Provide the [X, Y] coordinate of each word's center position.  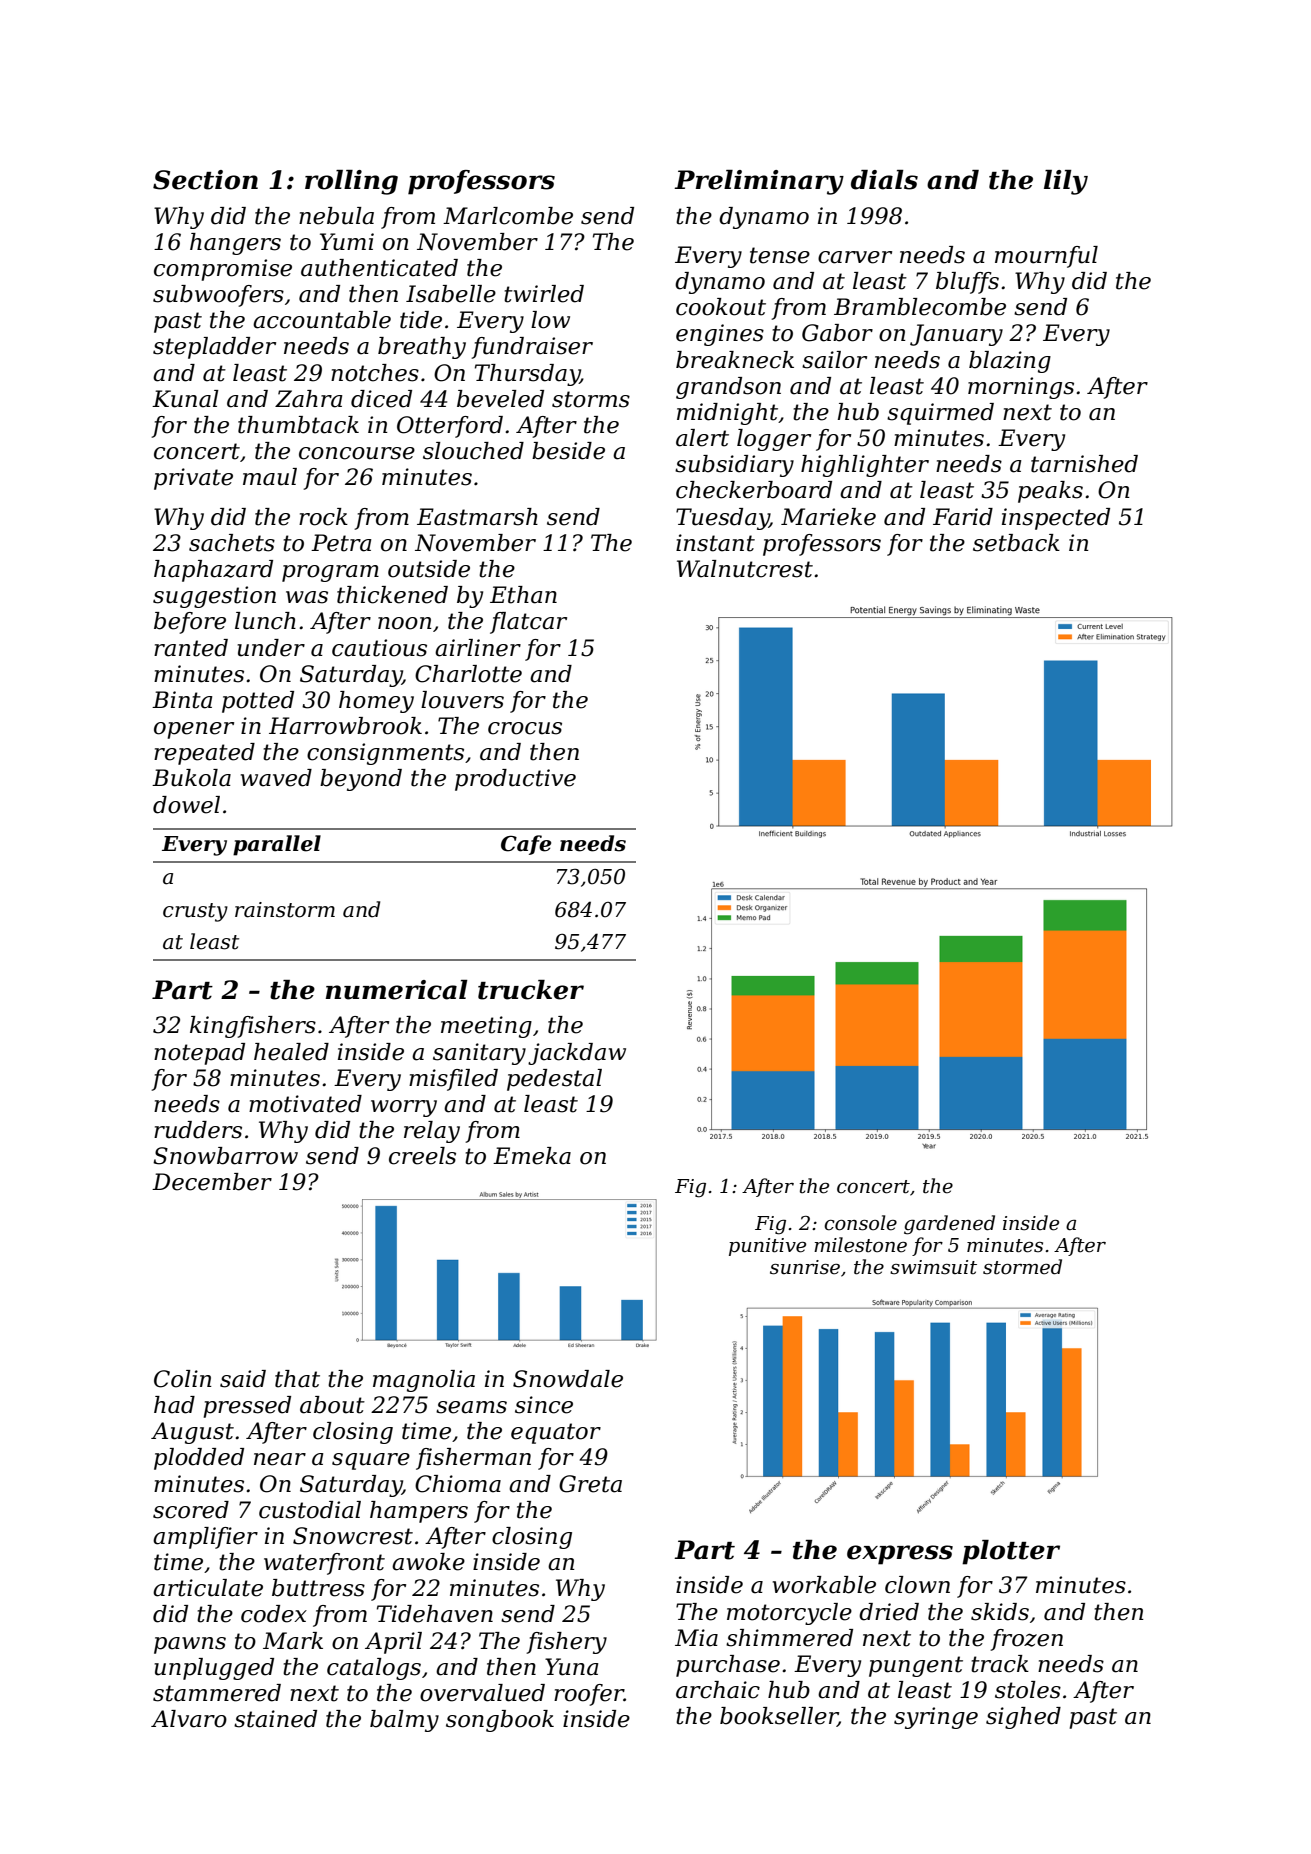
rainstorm [285, 910]
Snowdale [568, 1379]
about [332, 1405]
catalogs [374, 1669]
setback [1016, 543]
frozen [1026, 1640]
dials [884, 180]
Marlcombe [508, 216]
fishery [566, 1643]
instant [715, 543]
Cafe [526, 845]
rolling [351, 182]
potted [258, 702]
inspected [1056, 519]
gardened [949, 1225]
